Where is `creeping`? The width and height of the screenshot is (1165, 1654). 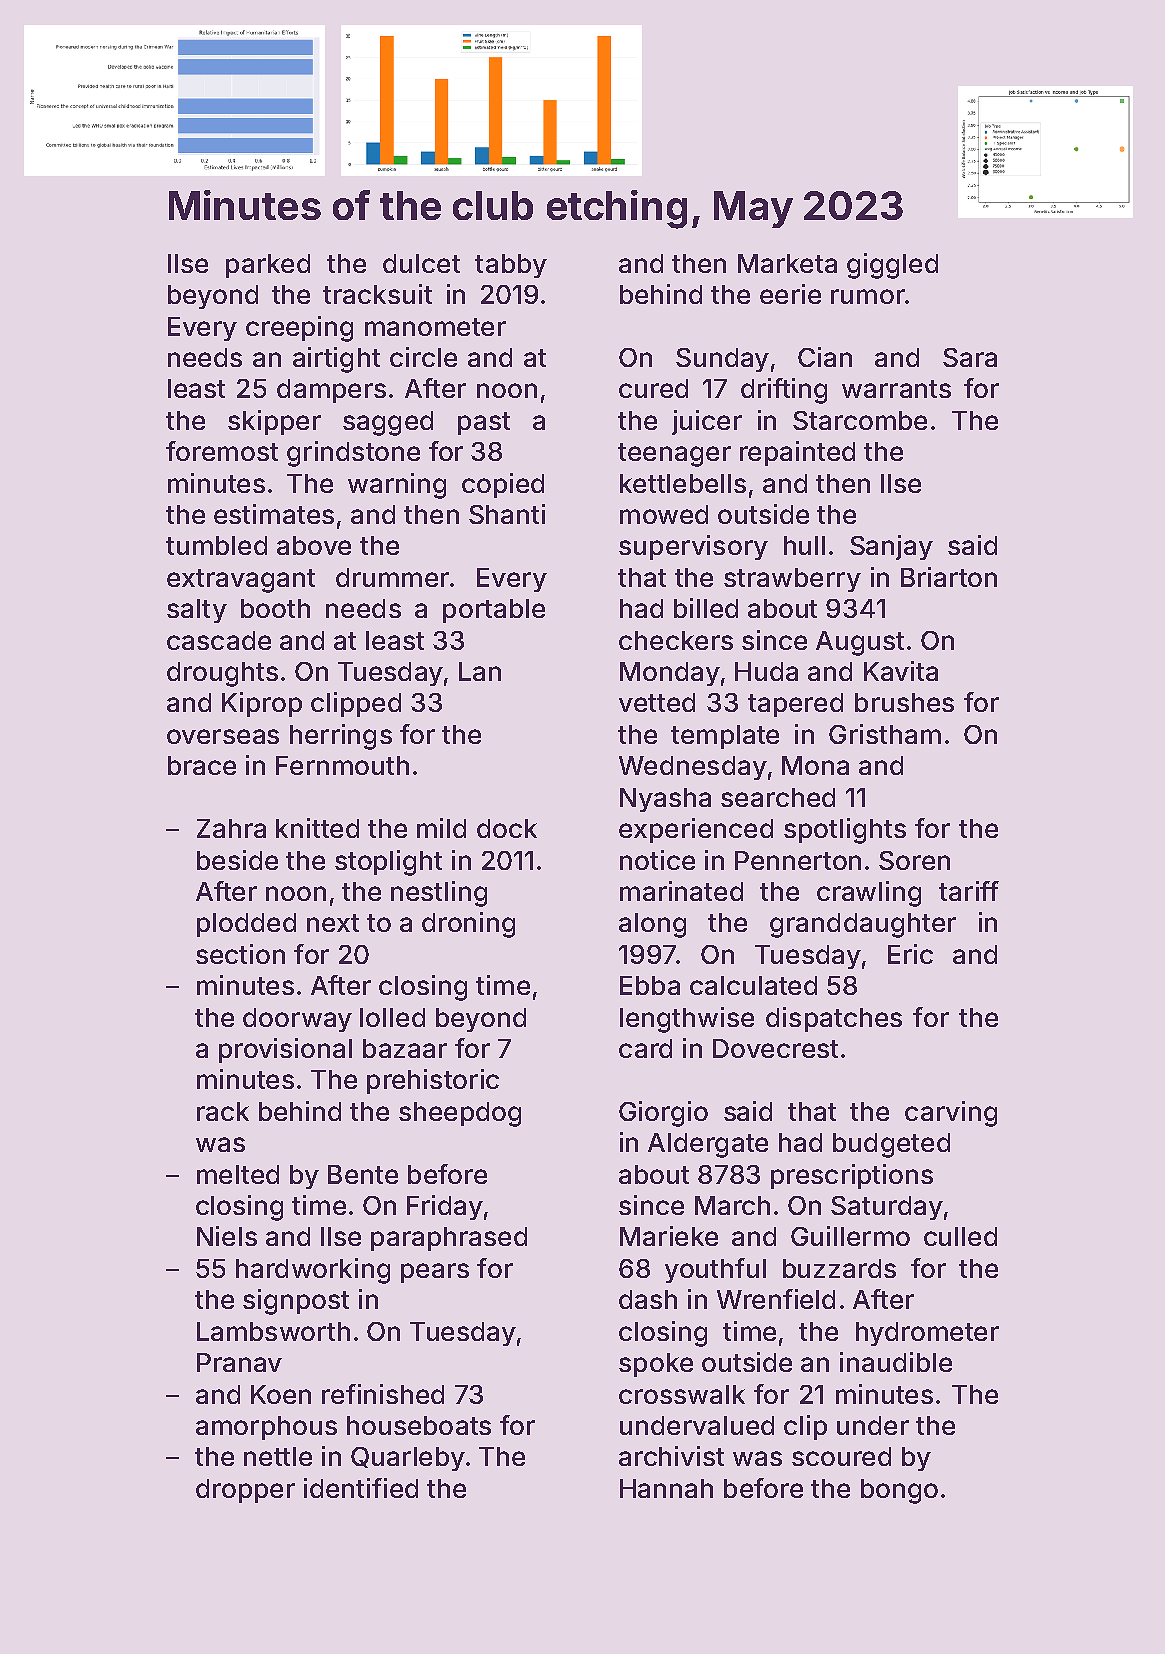
creeping is located at coordinates (299, 329).
